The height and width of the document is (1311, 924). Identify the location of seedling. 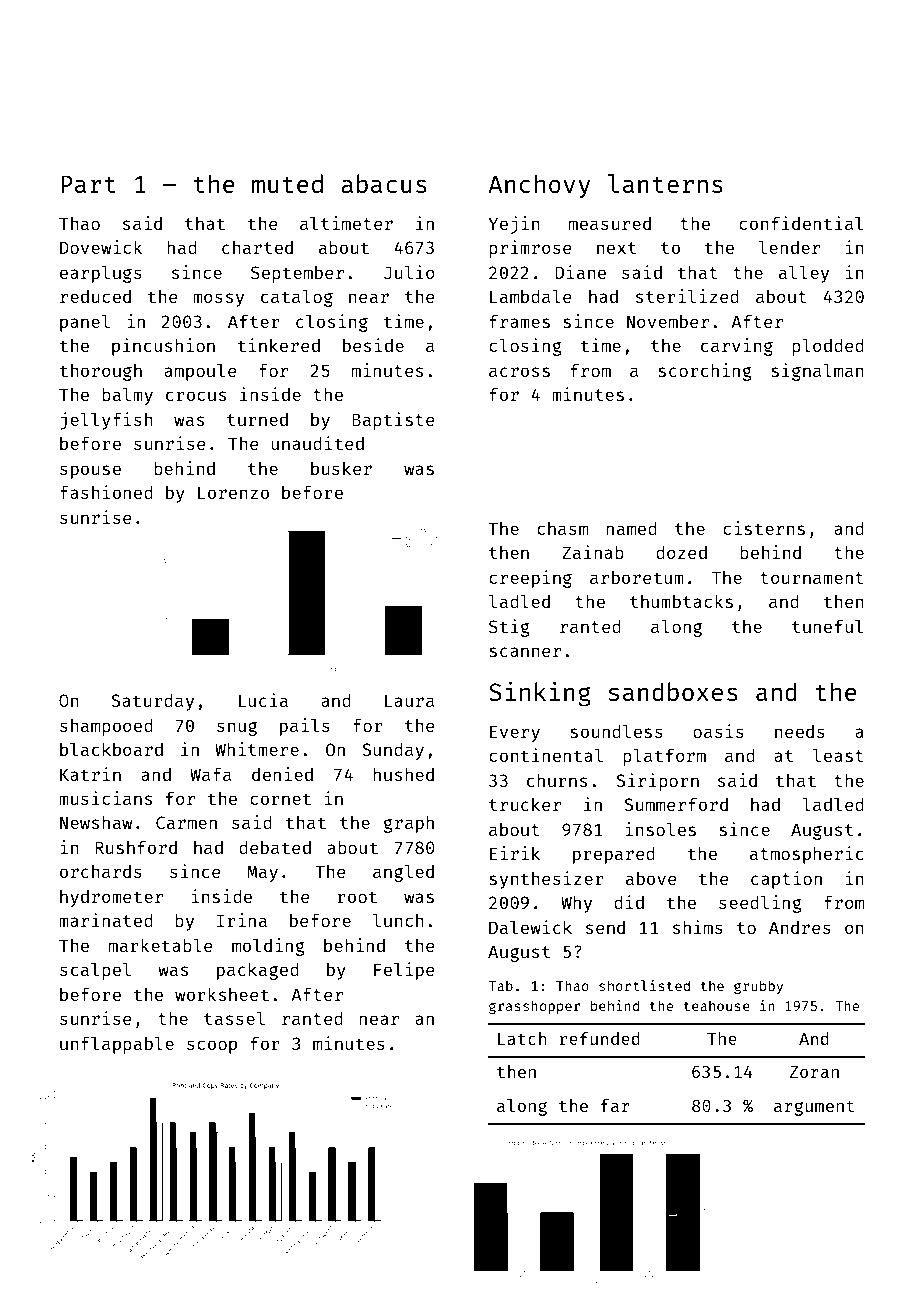
(760, 904).
